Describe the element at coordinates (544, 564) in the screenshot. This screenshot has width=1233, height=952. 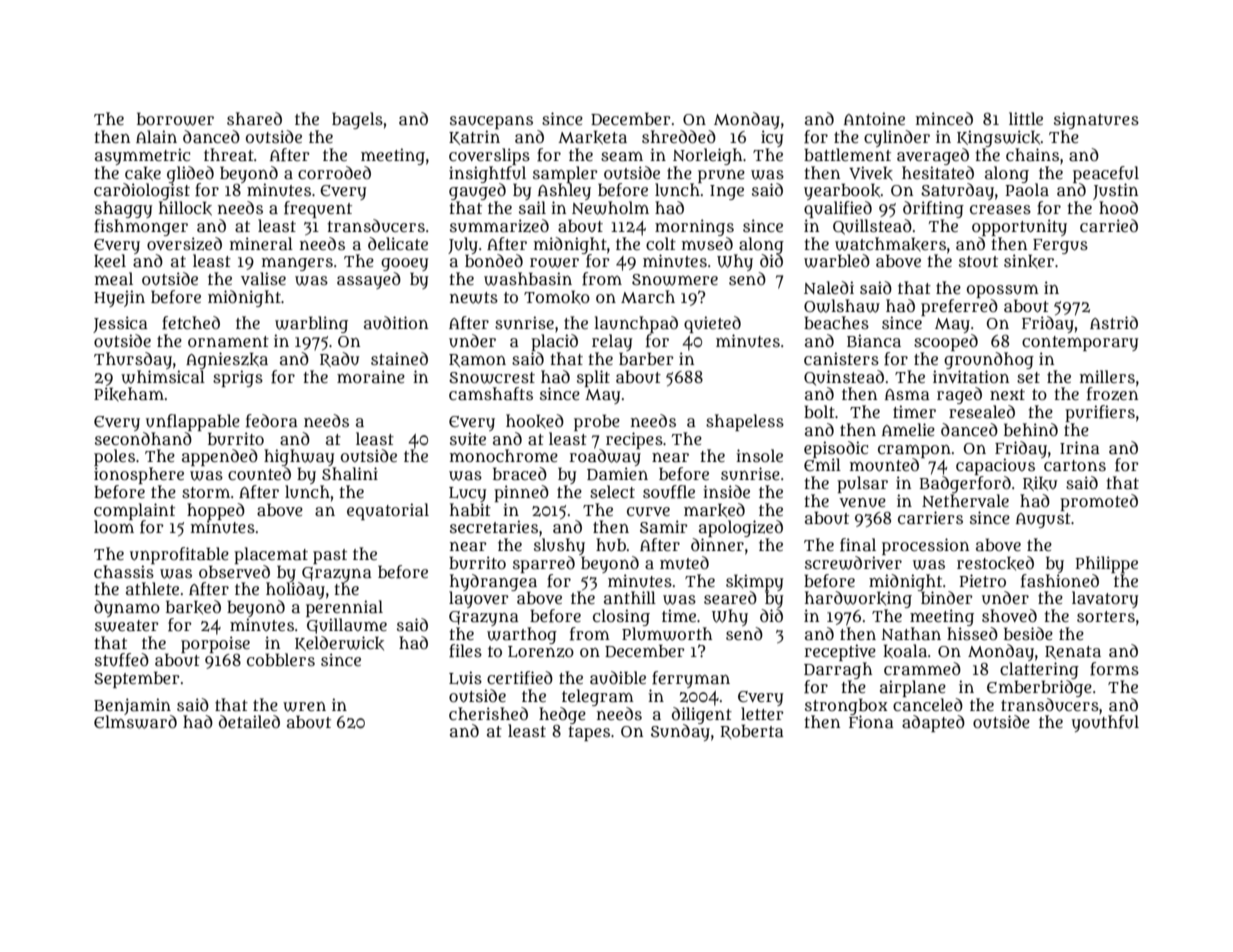
I see `sparred` at that location.
